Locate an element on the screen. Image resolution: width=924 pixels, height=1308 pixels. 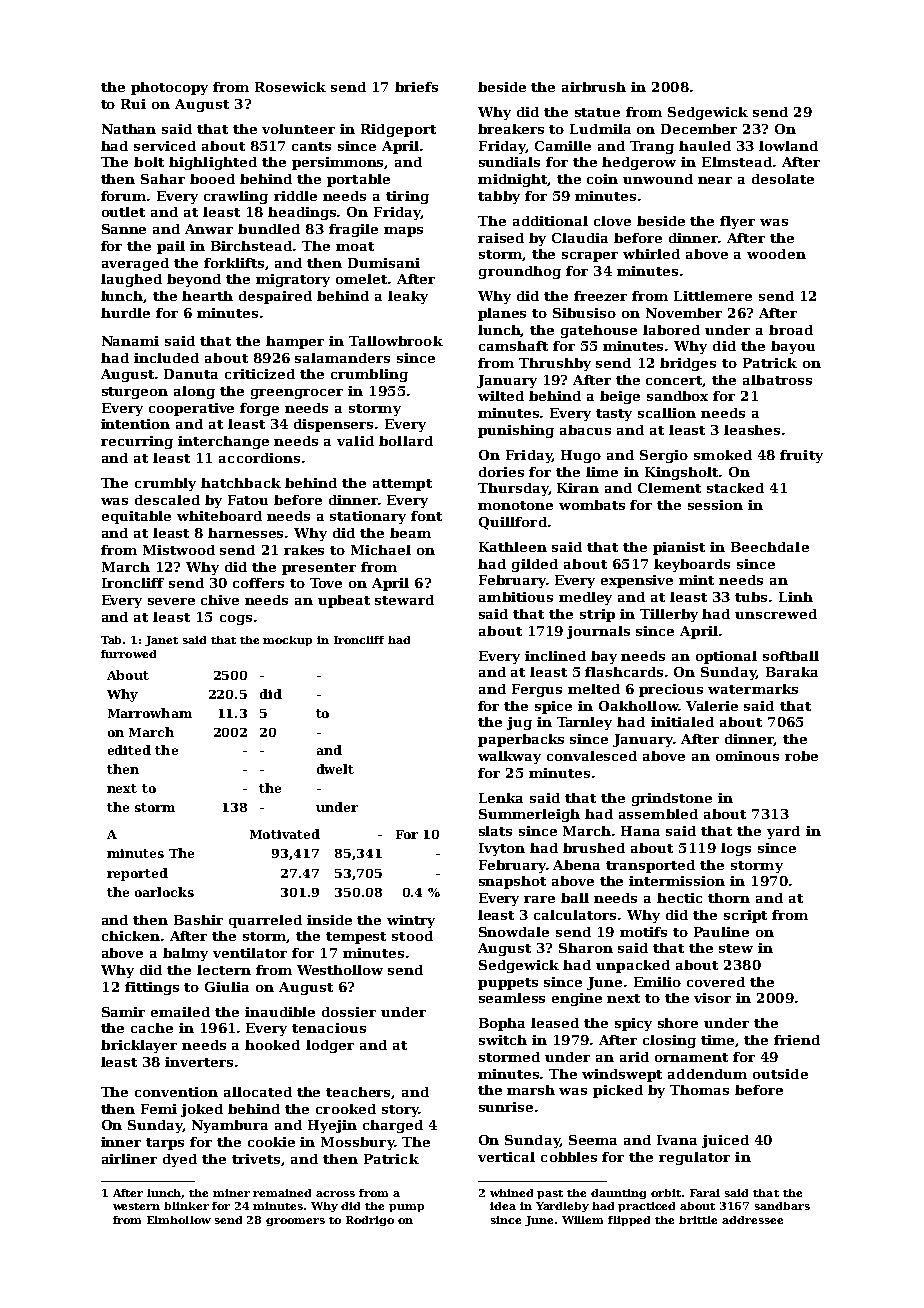
December is located at coordinates (699, 129).
